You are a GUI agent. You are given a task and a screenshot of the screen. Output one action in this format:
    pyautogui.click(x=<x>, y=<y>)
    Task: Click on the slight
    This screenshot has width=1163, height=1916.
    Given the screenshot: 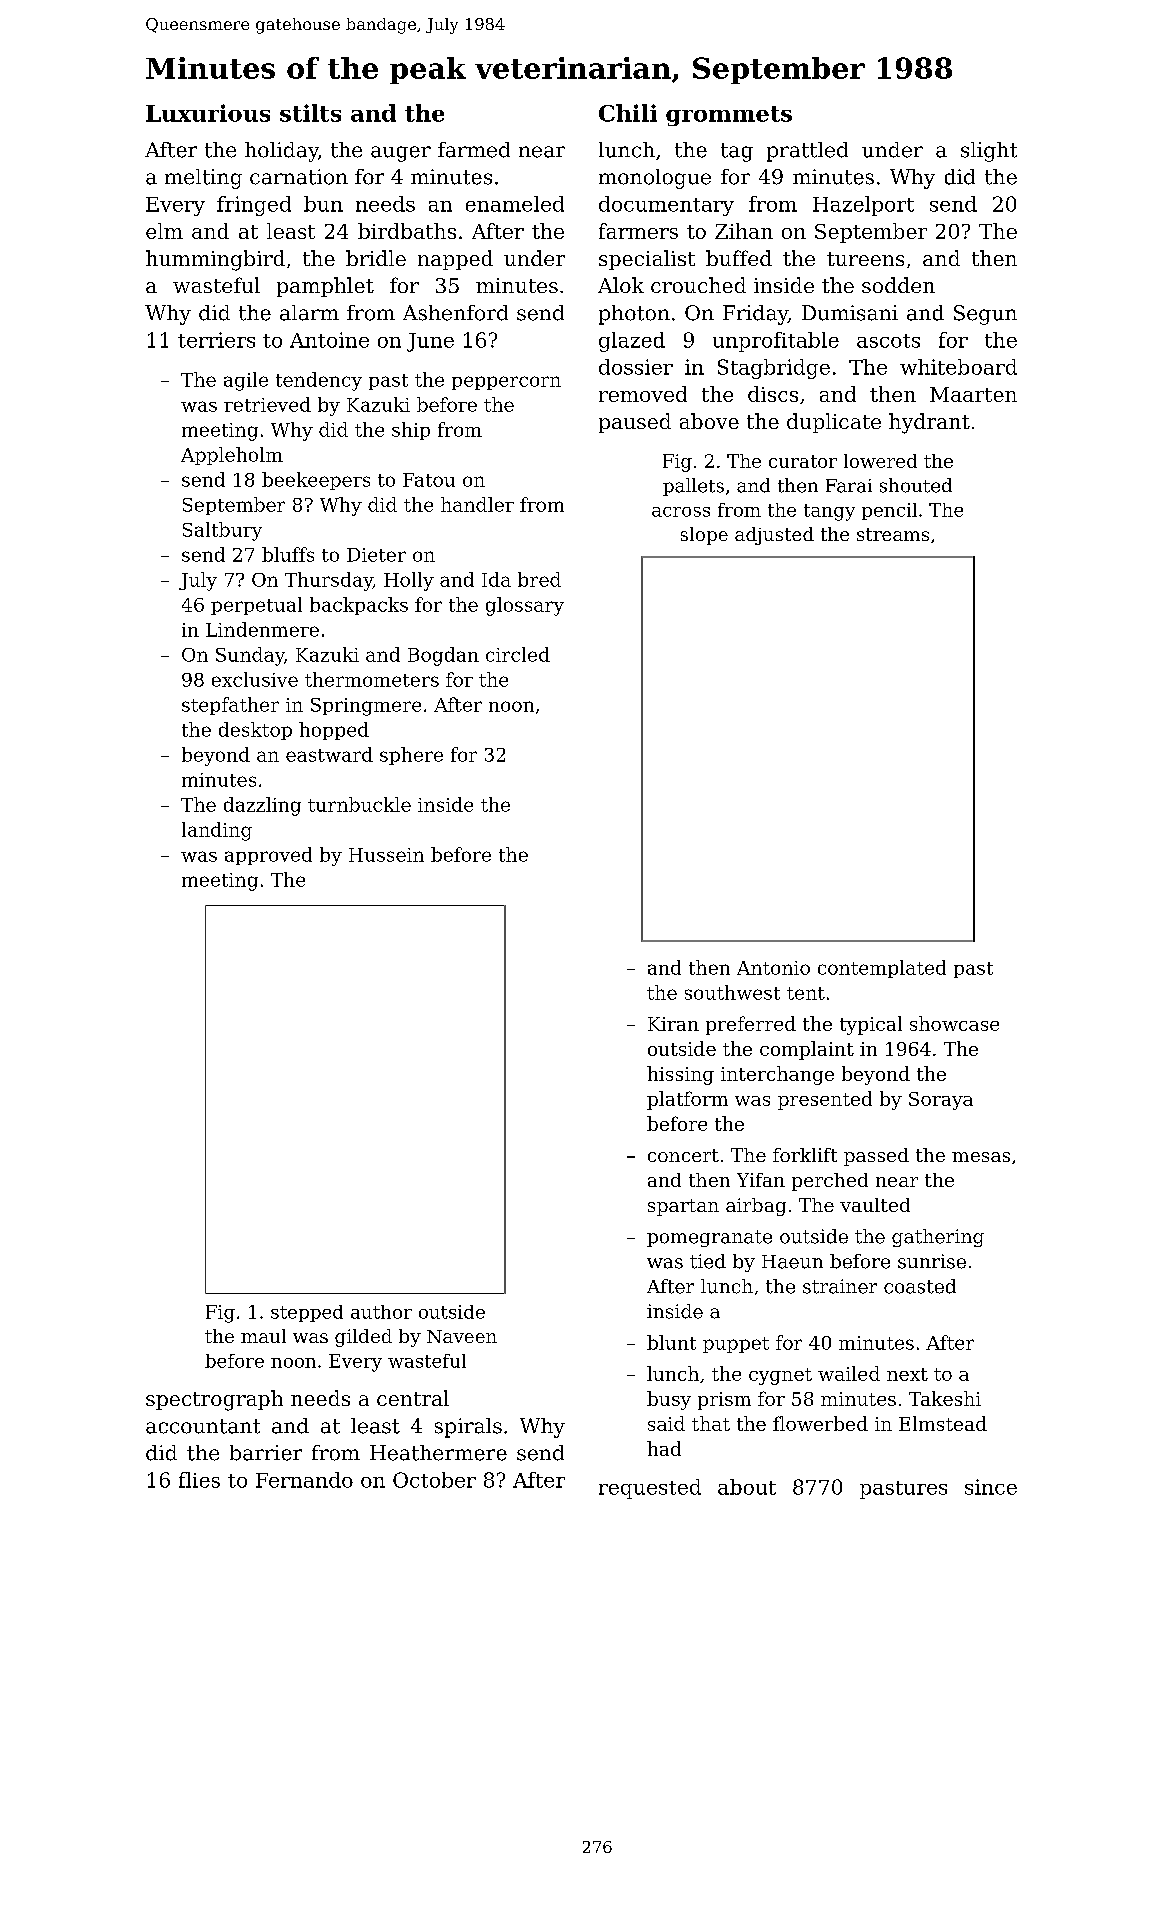 What is the action you would take?
    pyautogui.click(x=989, y=152)
